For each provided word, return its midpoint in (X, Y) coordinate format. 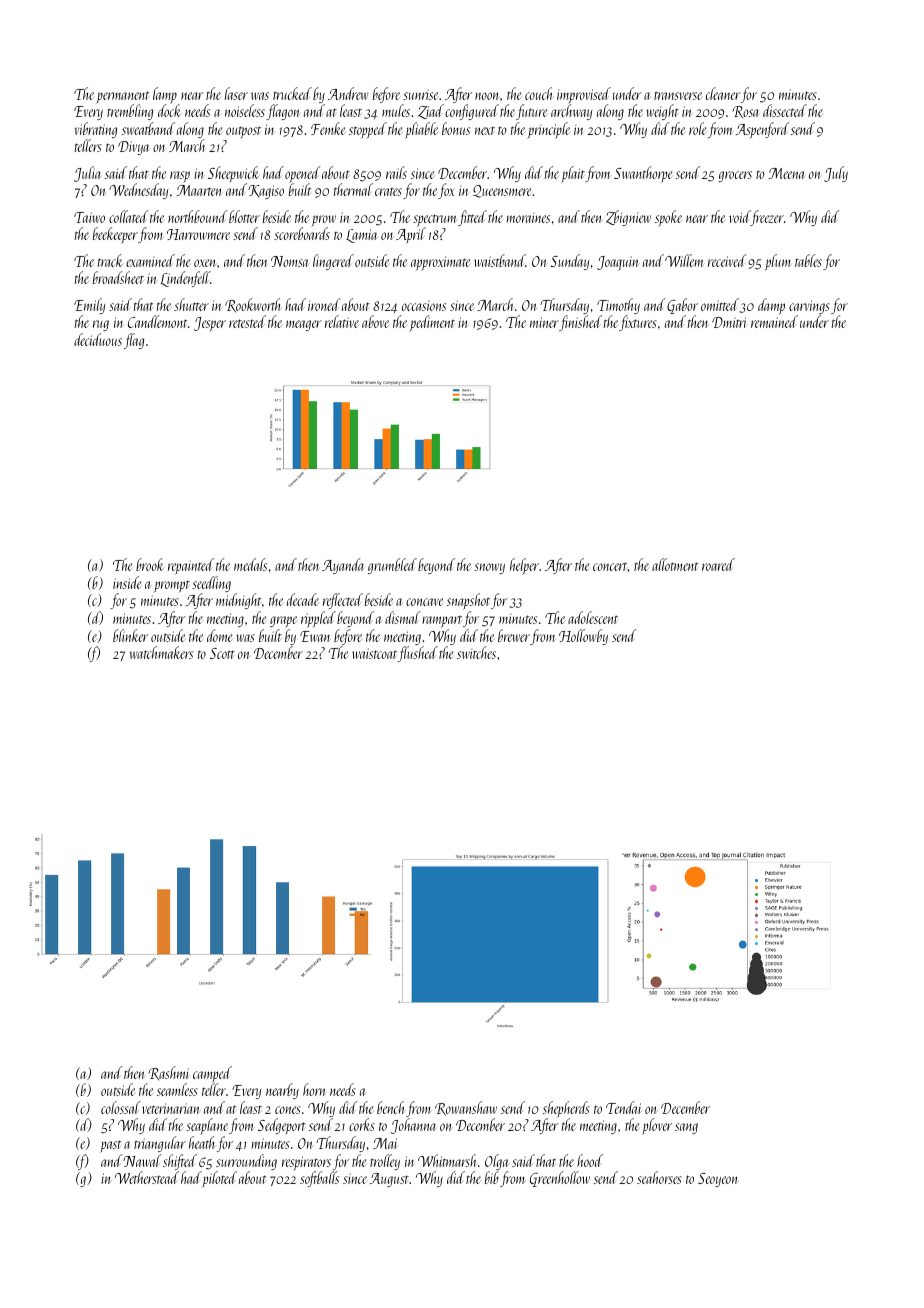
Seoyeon (717, 1180)
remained (774, 321)
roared (718, 564)
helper (524, 566)
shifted (180, 1162)
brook (150, 564)
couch (538, 93)
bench (390, 1107)
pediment (432, 323)
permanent (123, 98)
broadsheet (118, 277)
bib (492, 1177)
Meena (787, 173)
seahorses (659, 1177)
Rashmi (169, 1073)
